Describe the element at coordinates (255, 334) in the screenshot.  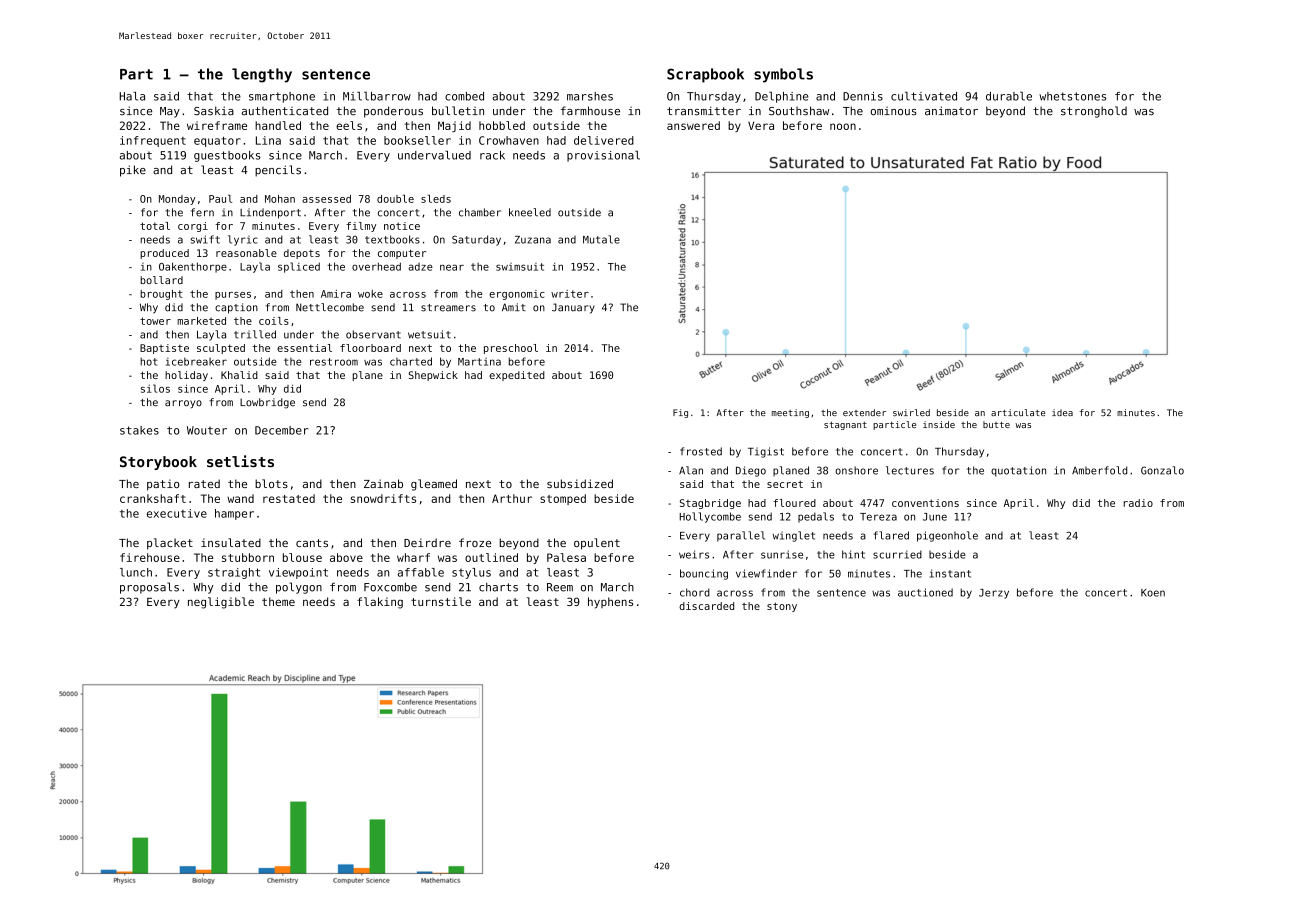
I see `trilled` at that location.
